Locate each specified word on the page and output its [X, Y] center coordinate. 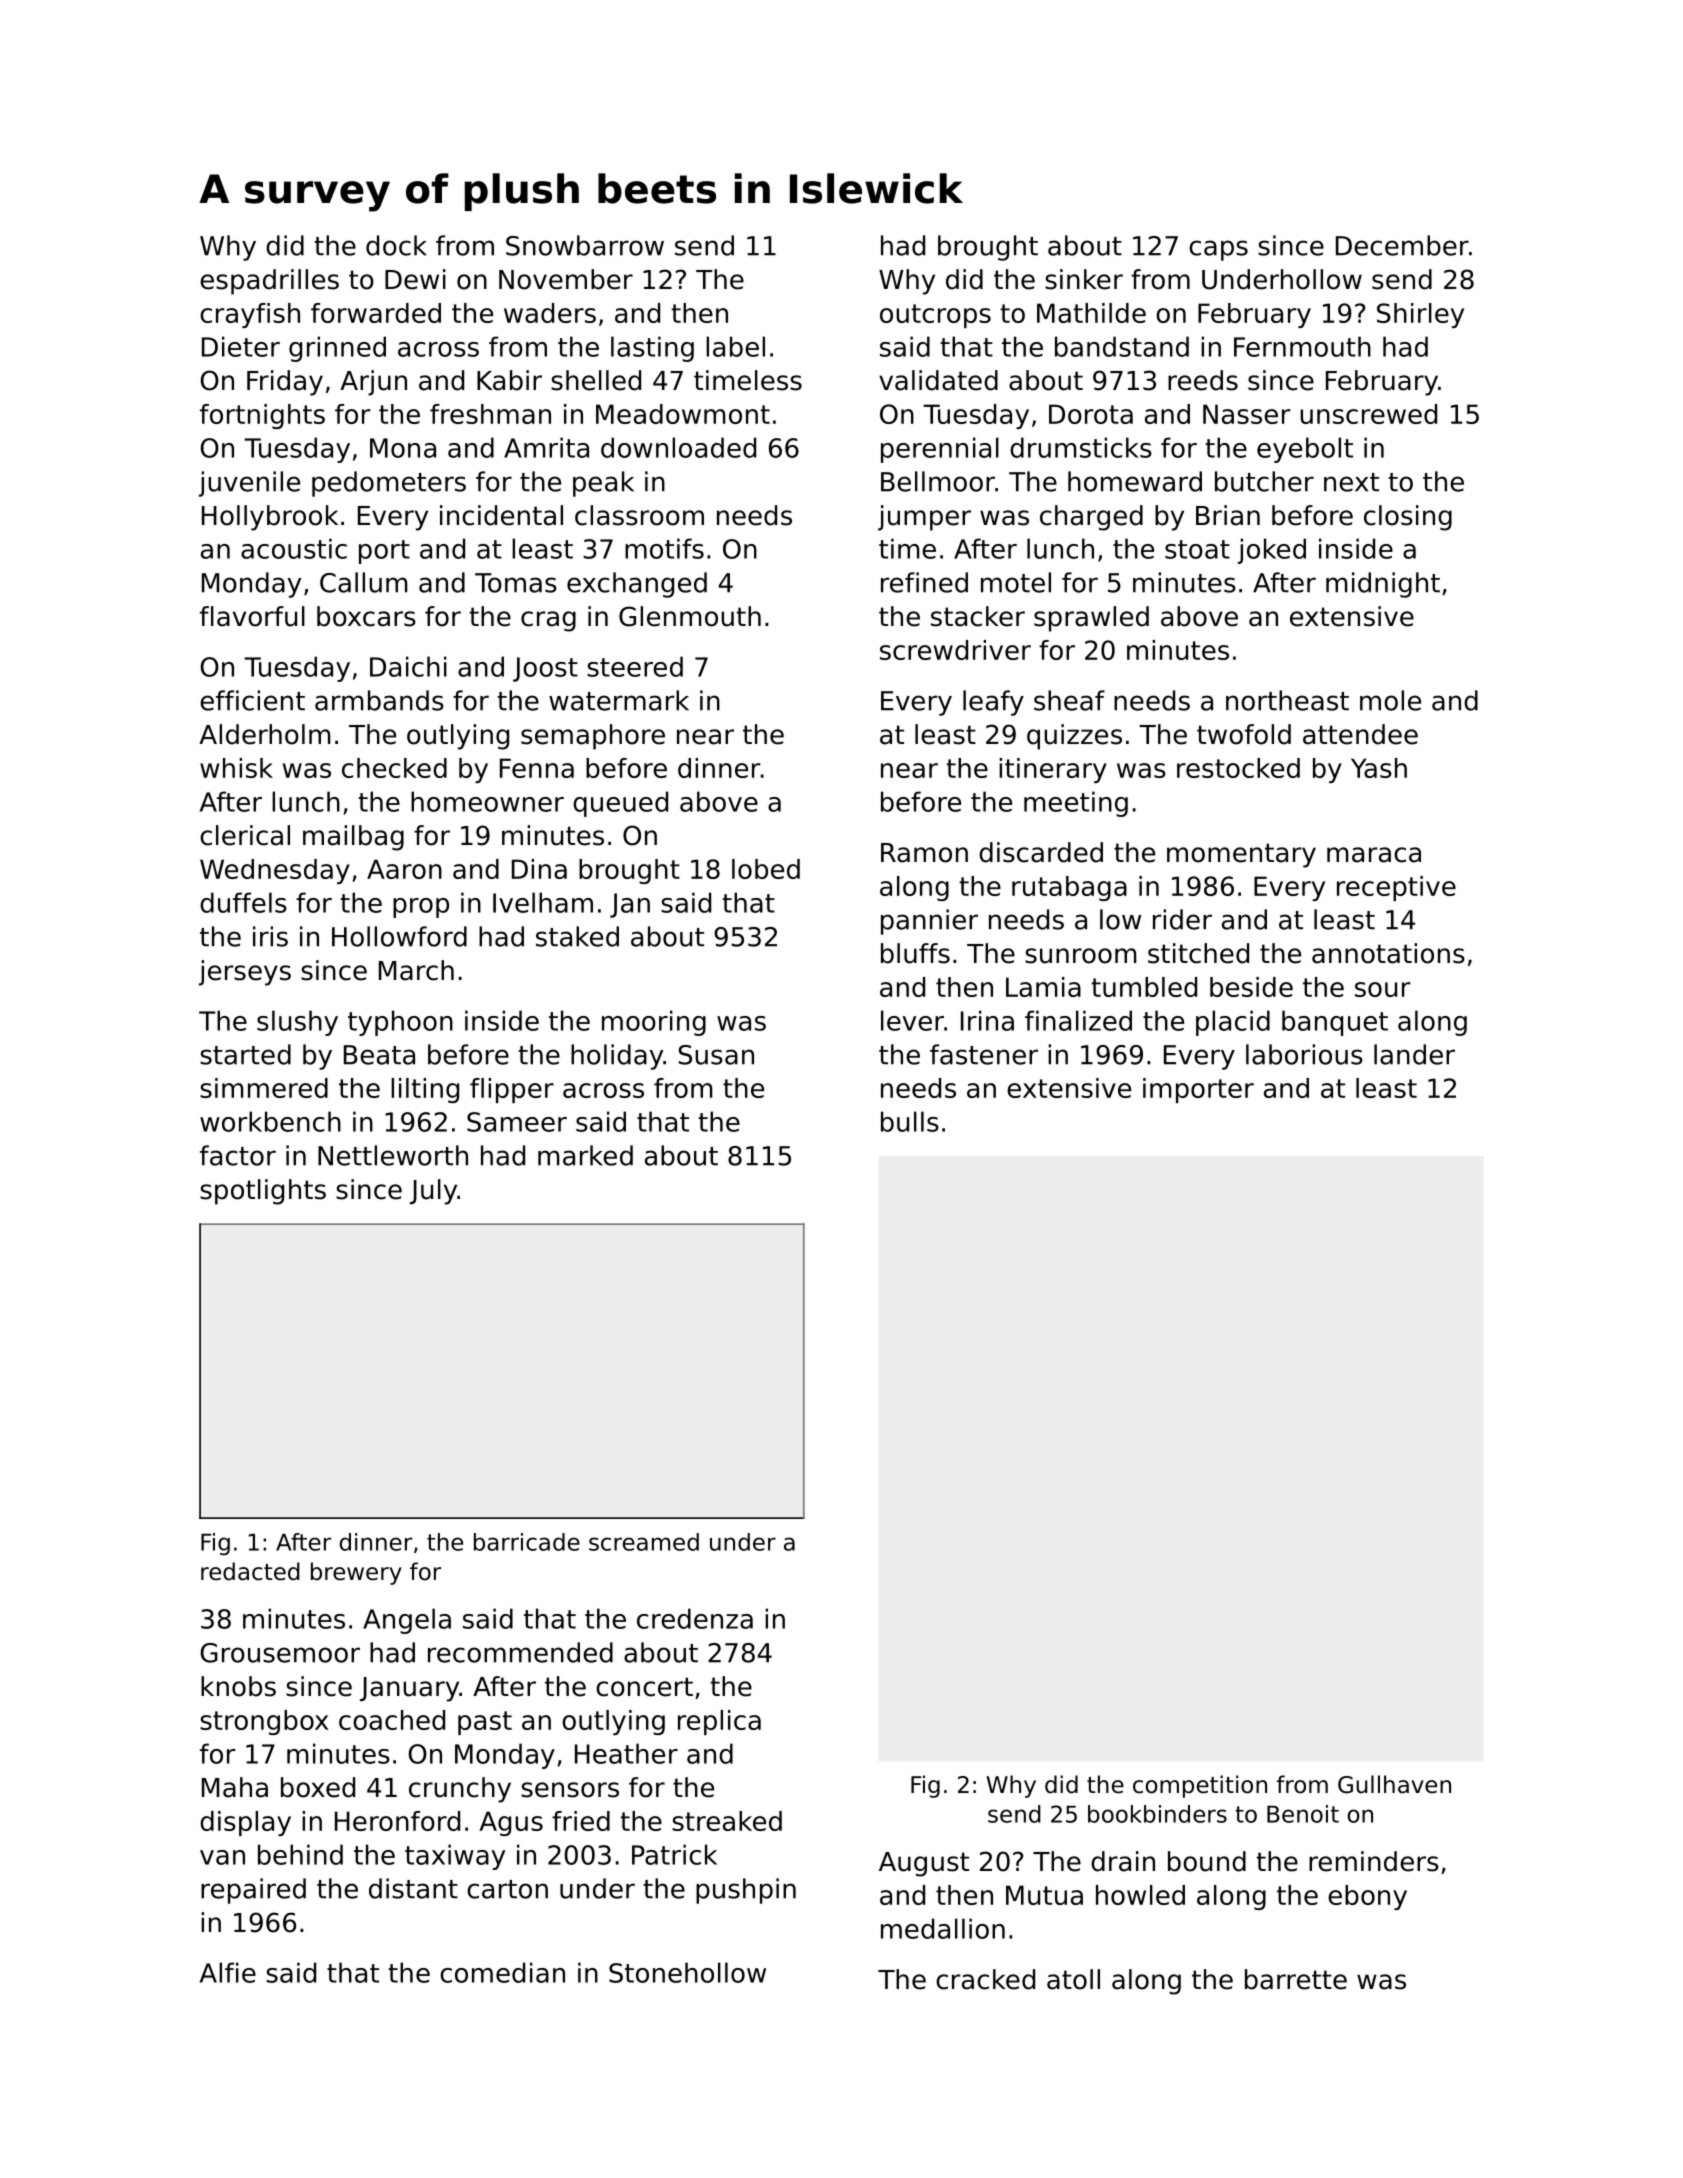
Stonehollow [687, 1972]
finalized [1078, 1020]
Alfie [228, 1972]
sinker [1084, 279]
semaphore [593, 737]
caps [1218, 250]
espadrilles [269, 282]
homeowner [487, 801]
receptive [1396, 888]
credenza [695, 1618]
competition [1200, 1786]
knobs [238, 1686]
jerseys [245, 973]
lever [912, 1020]
